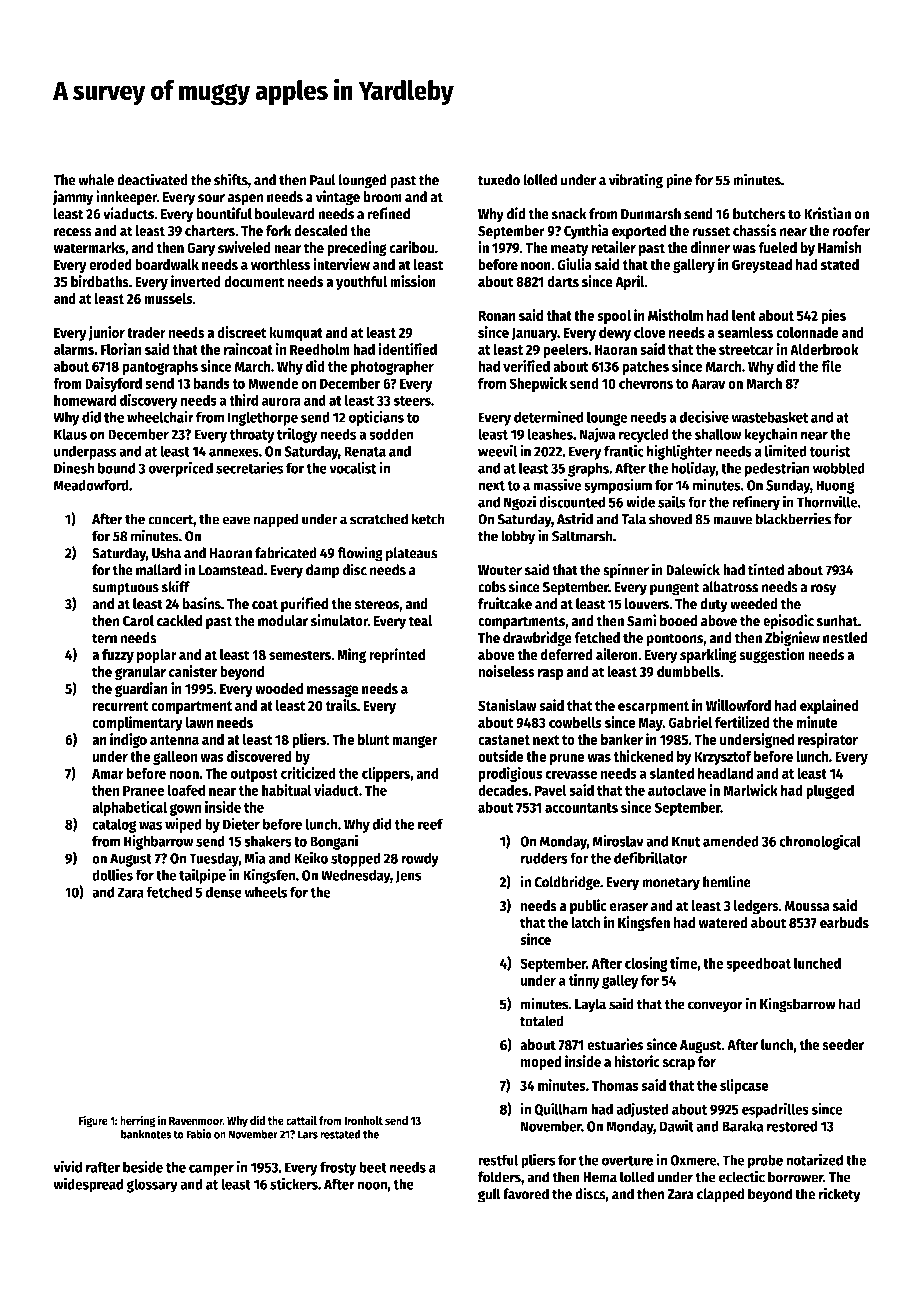 Image resolution: width=924 pixels, height=1308 pixels. What do you see at coordinates (112, 874) in the page?
I see `dollies` at bounding box center [112, 874].
